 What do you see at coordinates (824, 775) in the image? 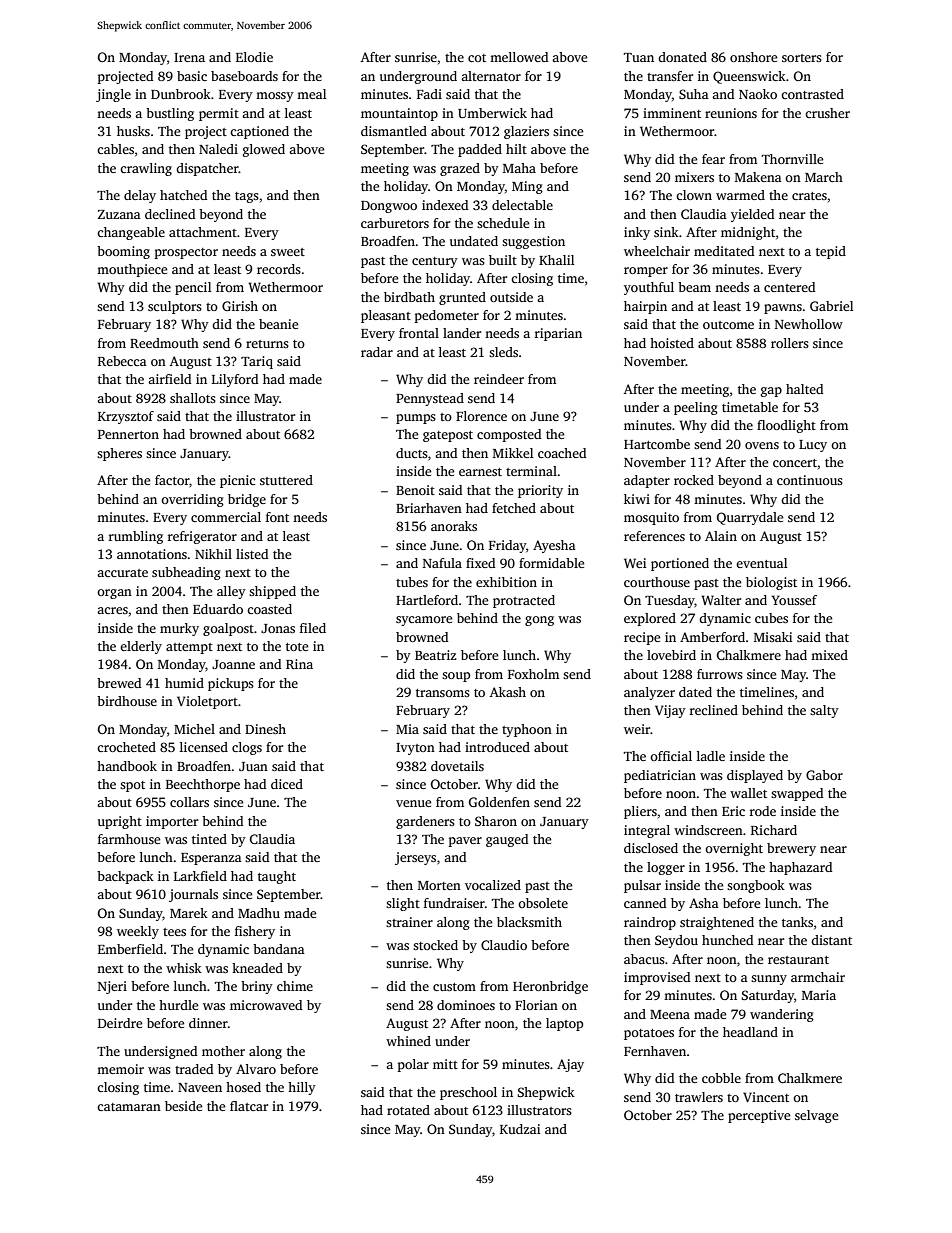
I see `Gabor` at bounding box center [824, 775].
